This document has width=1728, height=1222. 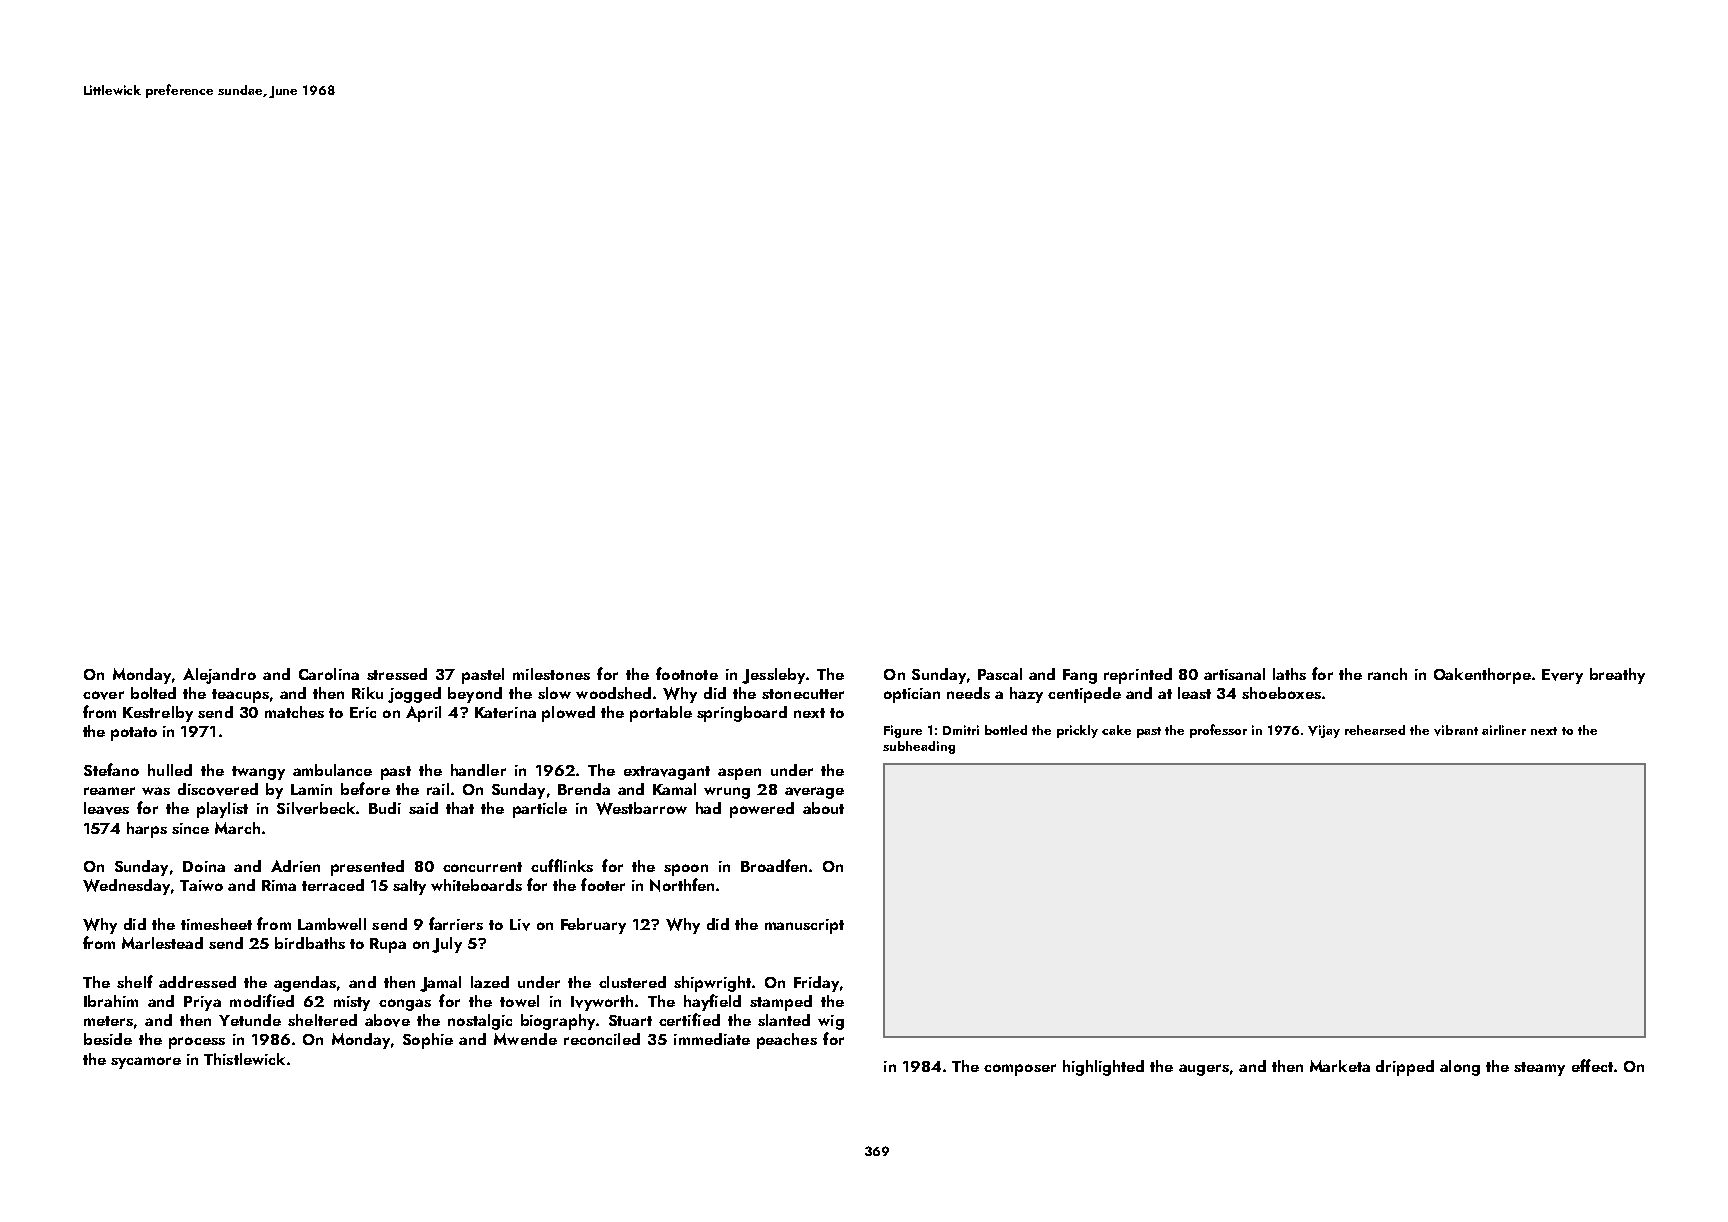 What do you see at coordinates (219, 676) in the document?
I see `Alejandro` at bounding box center [219, 676].
